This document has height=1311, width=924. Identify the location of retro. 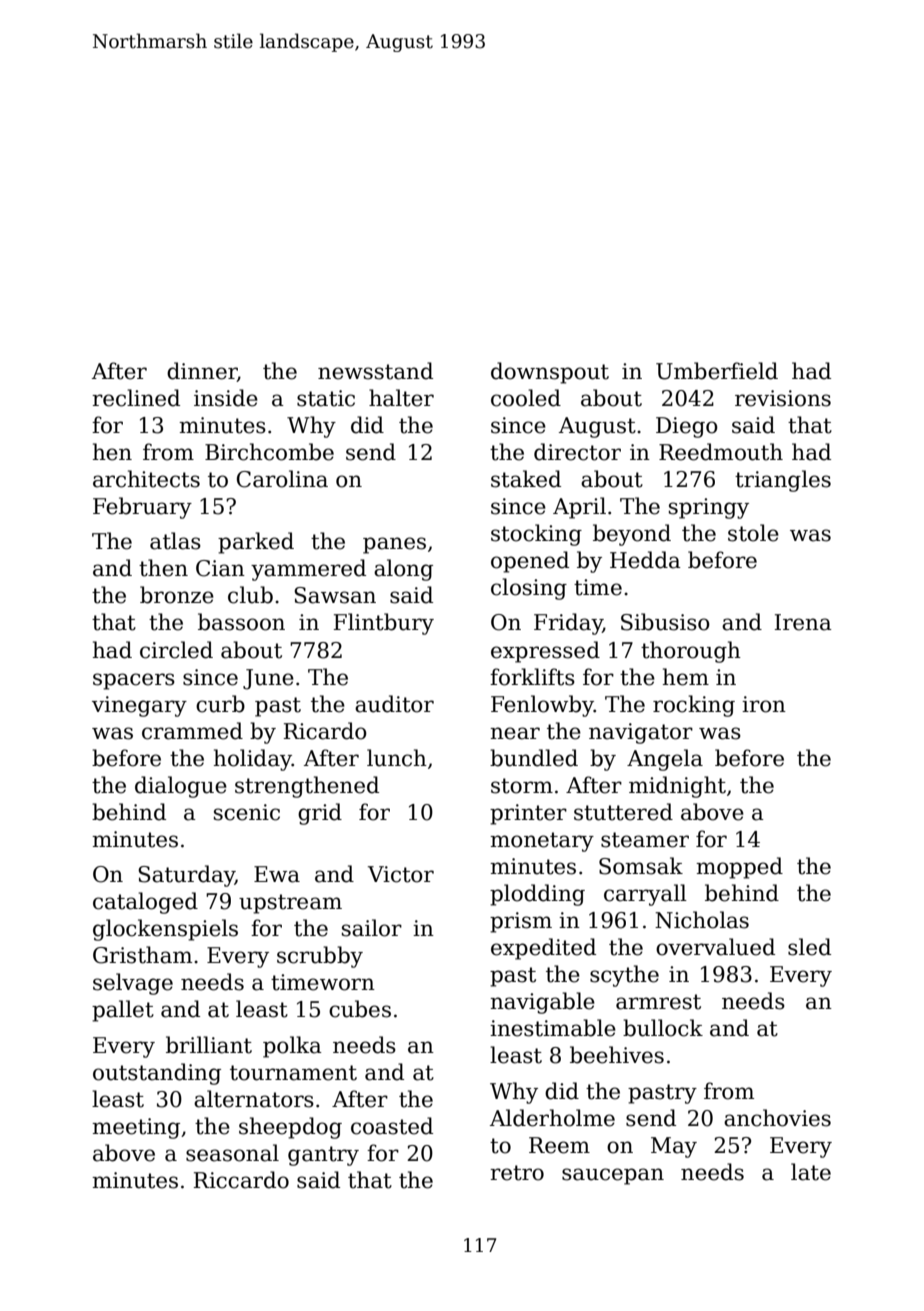
(517, 1173).
